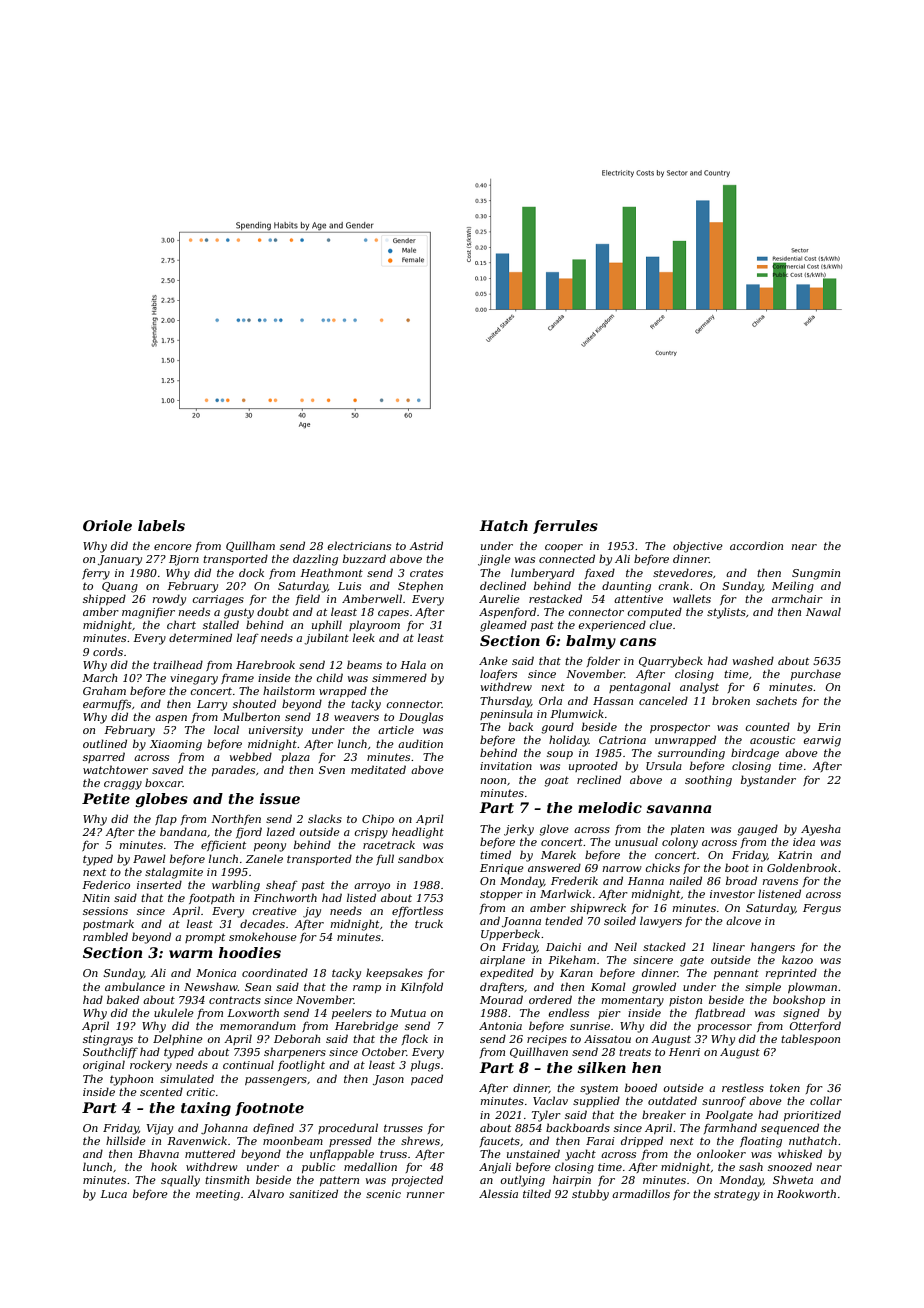 This screenshot has height=1308, width=924. What do you see at coordinates (495, 1168) in the screenshot?
I see `Anjali` at bounding box center [495, 1168].
